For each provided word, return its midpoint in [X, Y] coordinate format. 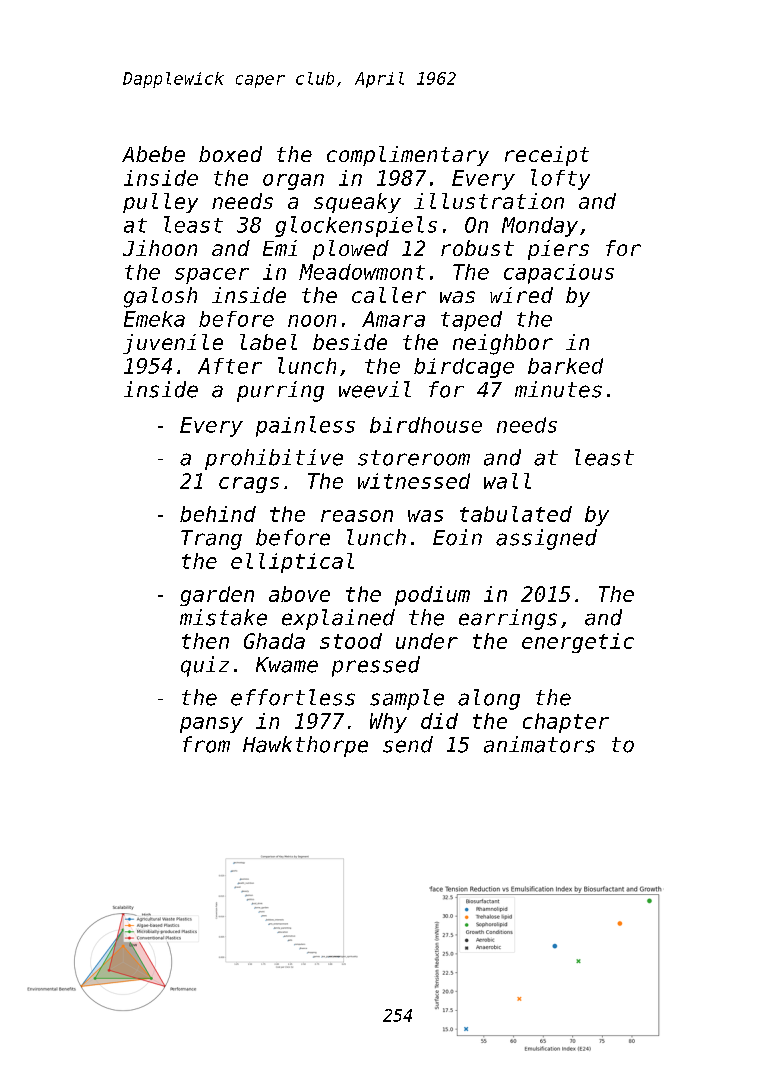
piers [558, 250]
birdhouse [426, 425]
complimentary [408, 156]
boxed [230, 154]
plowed [351, 250]
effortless [293, 697]
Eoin [457, 537]
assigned [546, 539]
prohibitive [274, 459]
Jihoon [160, 248]
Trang [211, 540]
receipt [547, 156]
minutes [558, 389]
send [408, 744]
